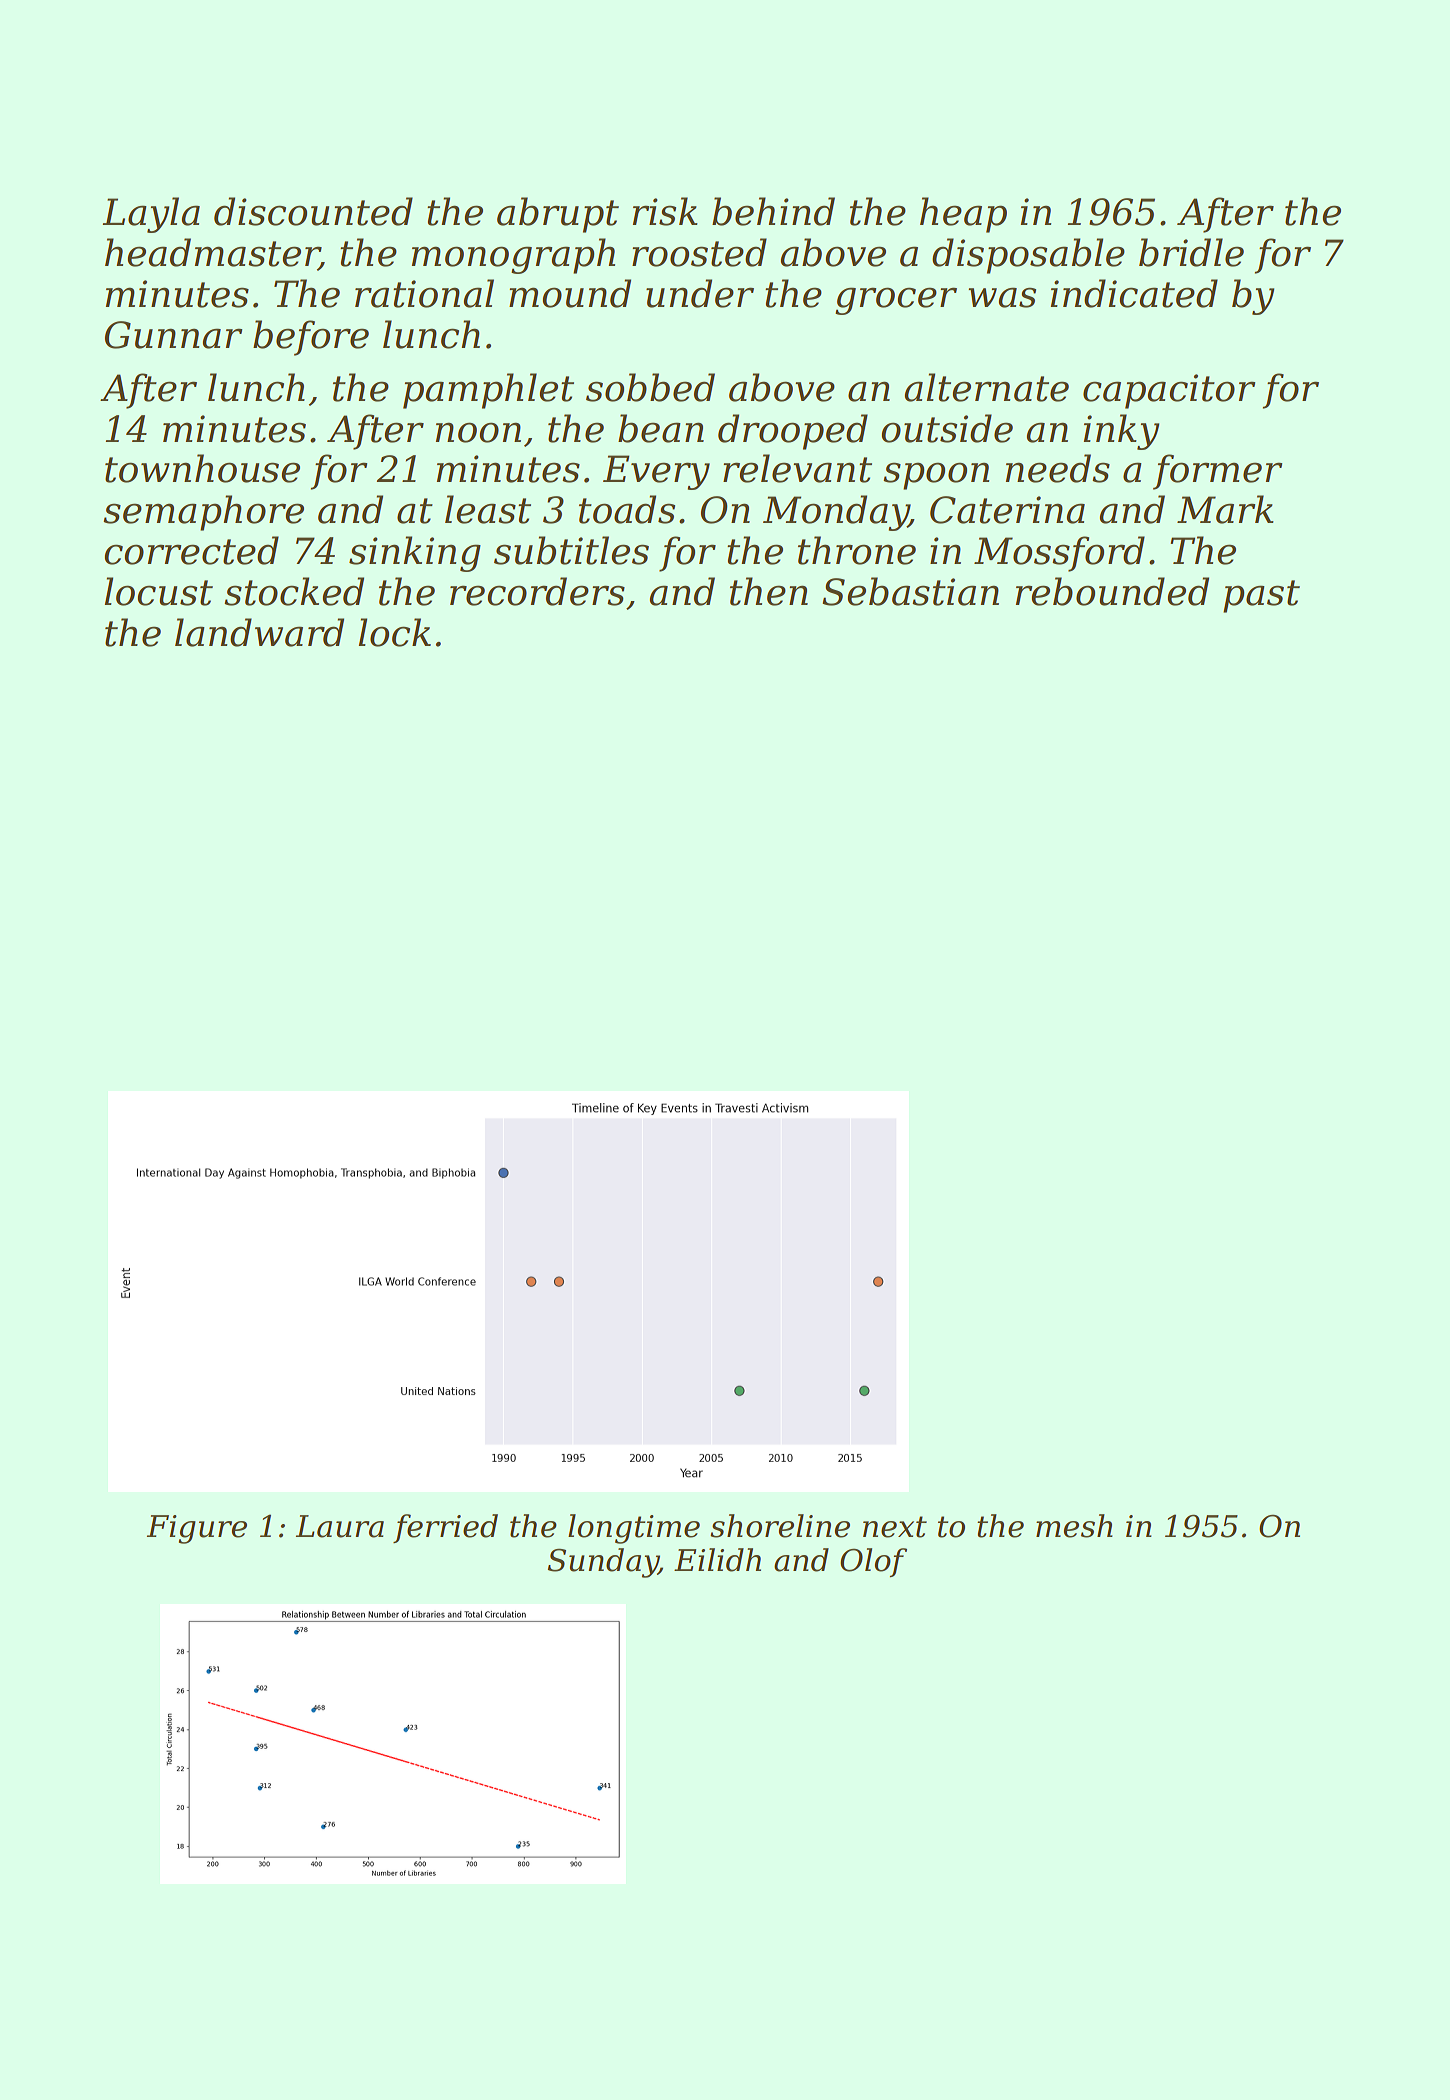 The height and width of the screenshot is (2100, 1450). Describe the element at coordinates (1112, 591) in the screenshot. I see `rebounded` at that location.
